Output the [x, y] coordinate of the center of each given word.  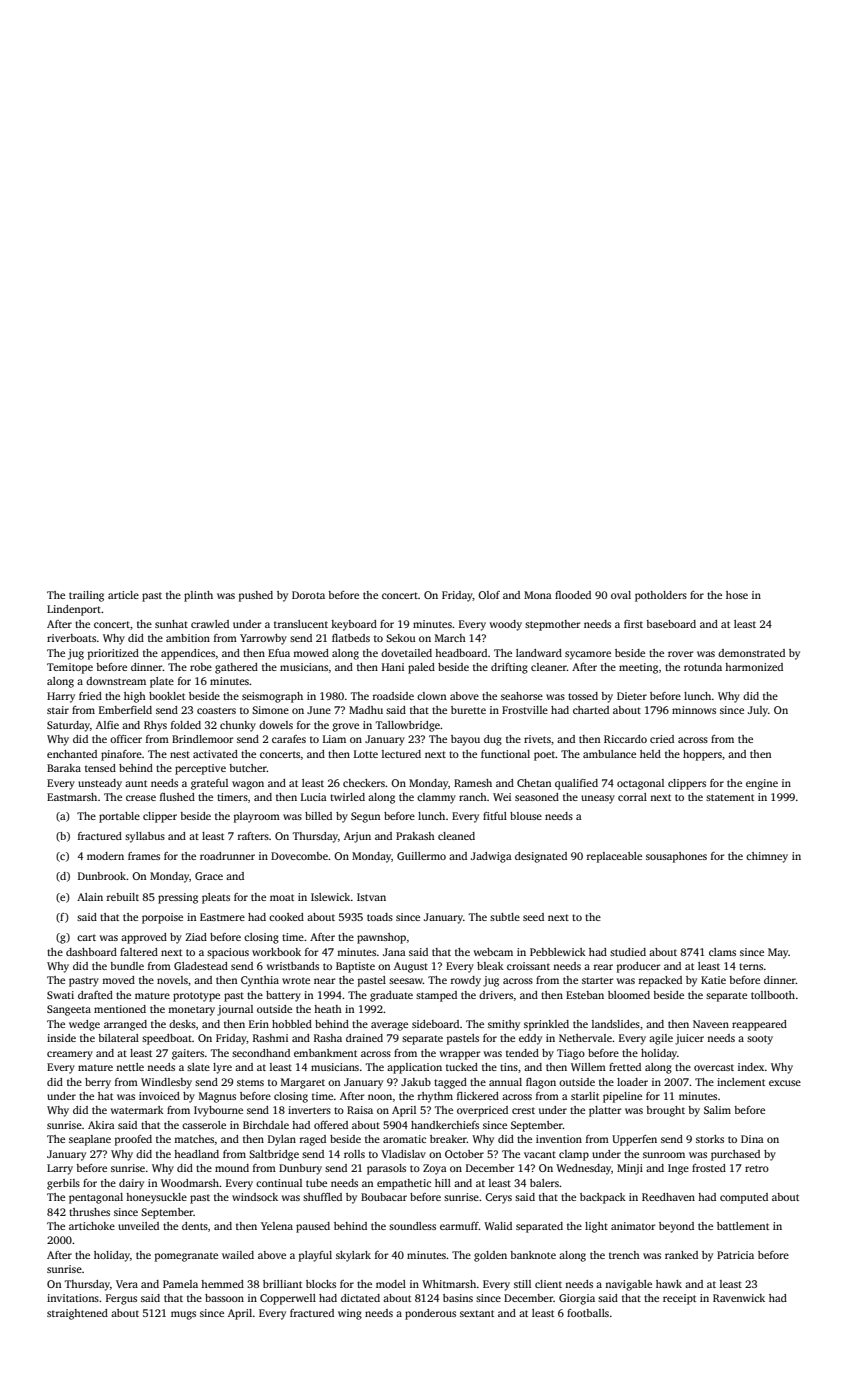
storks [710, 1139]
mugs [183, 1315]
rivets [537, 739]
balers [544, 1183]
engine [762, 784]
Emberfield [125, 710]
